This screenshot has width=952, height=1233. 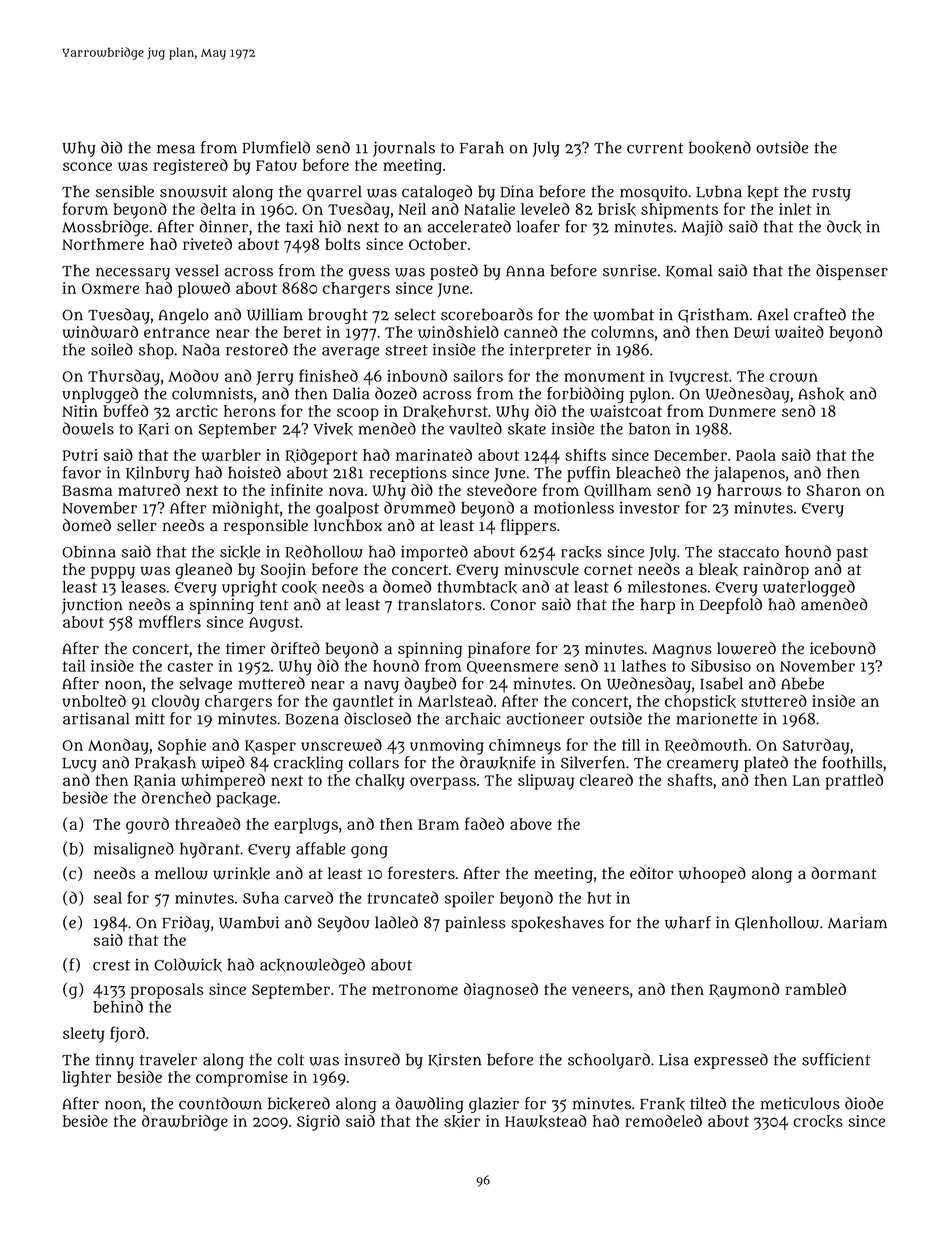 I want to click on insured, so click(x=372, y=1059).
